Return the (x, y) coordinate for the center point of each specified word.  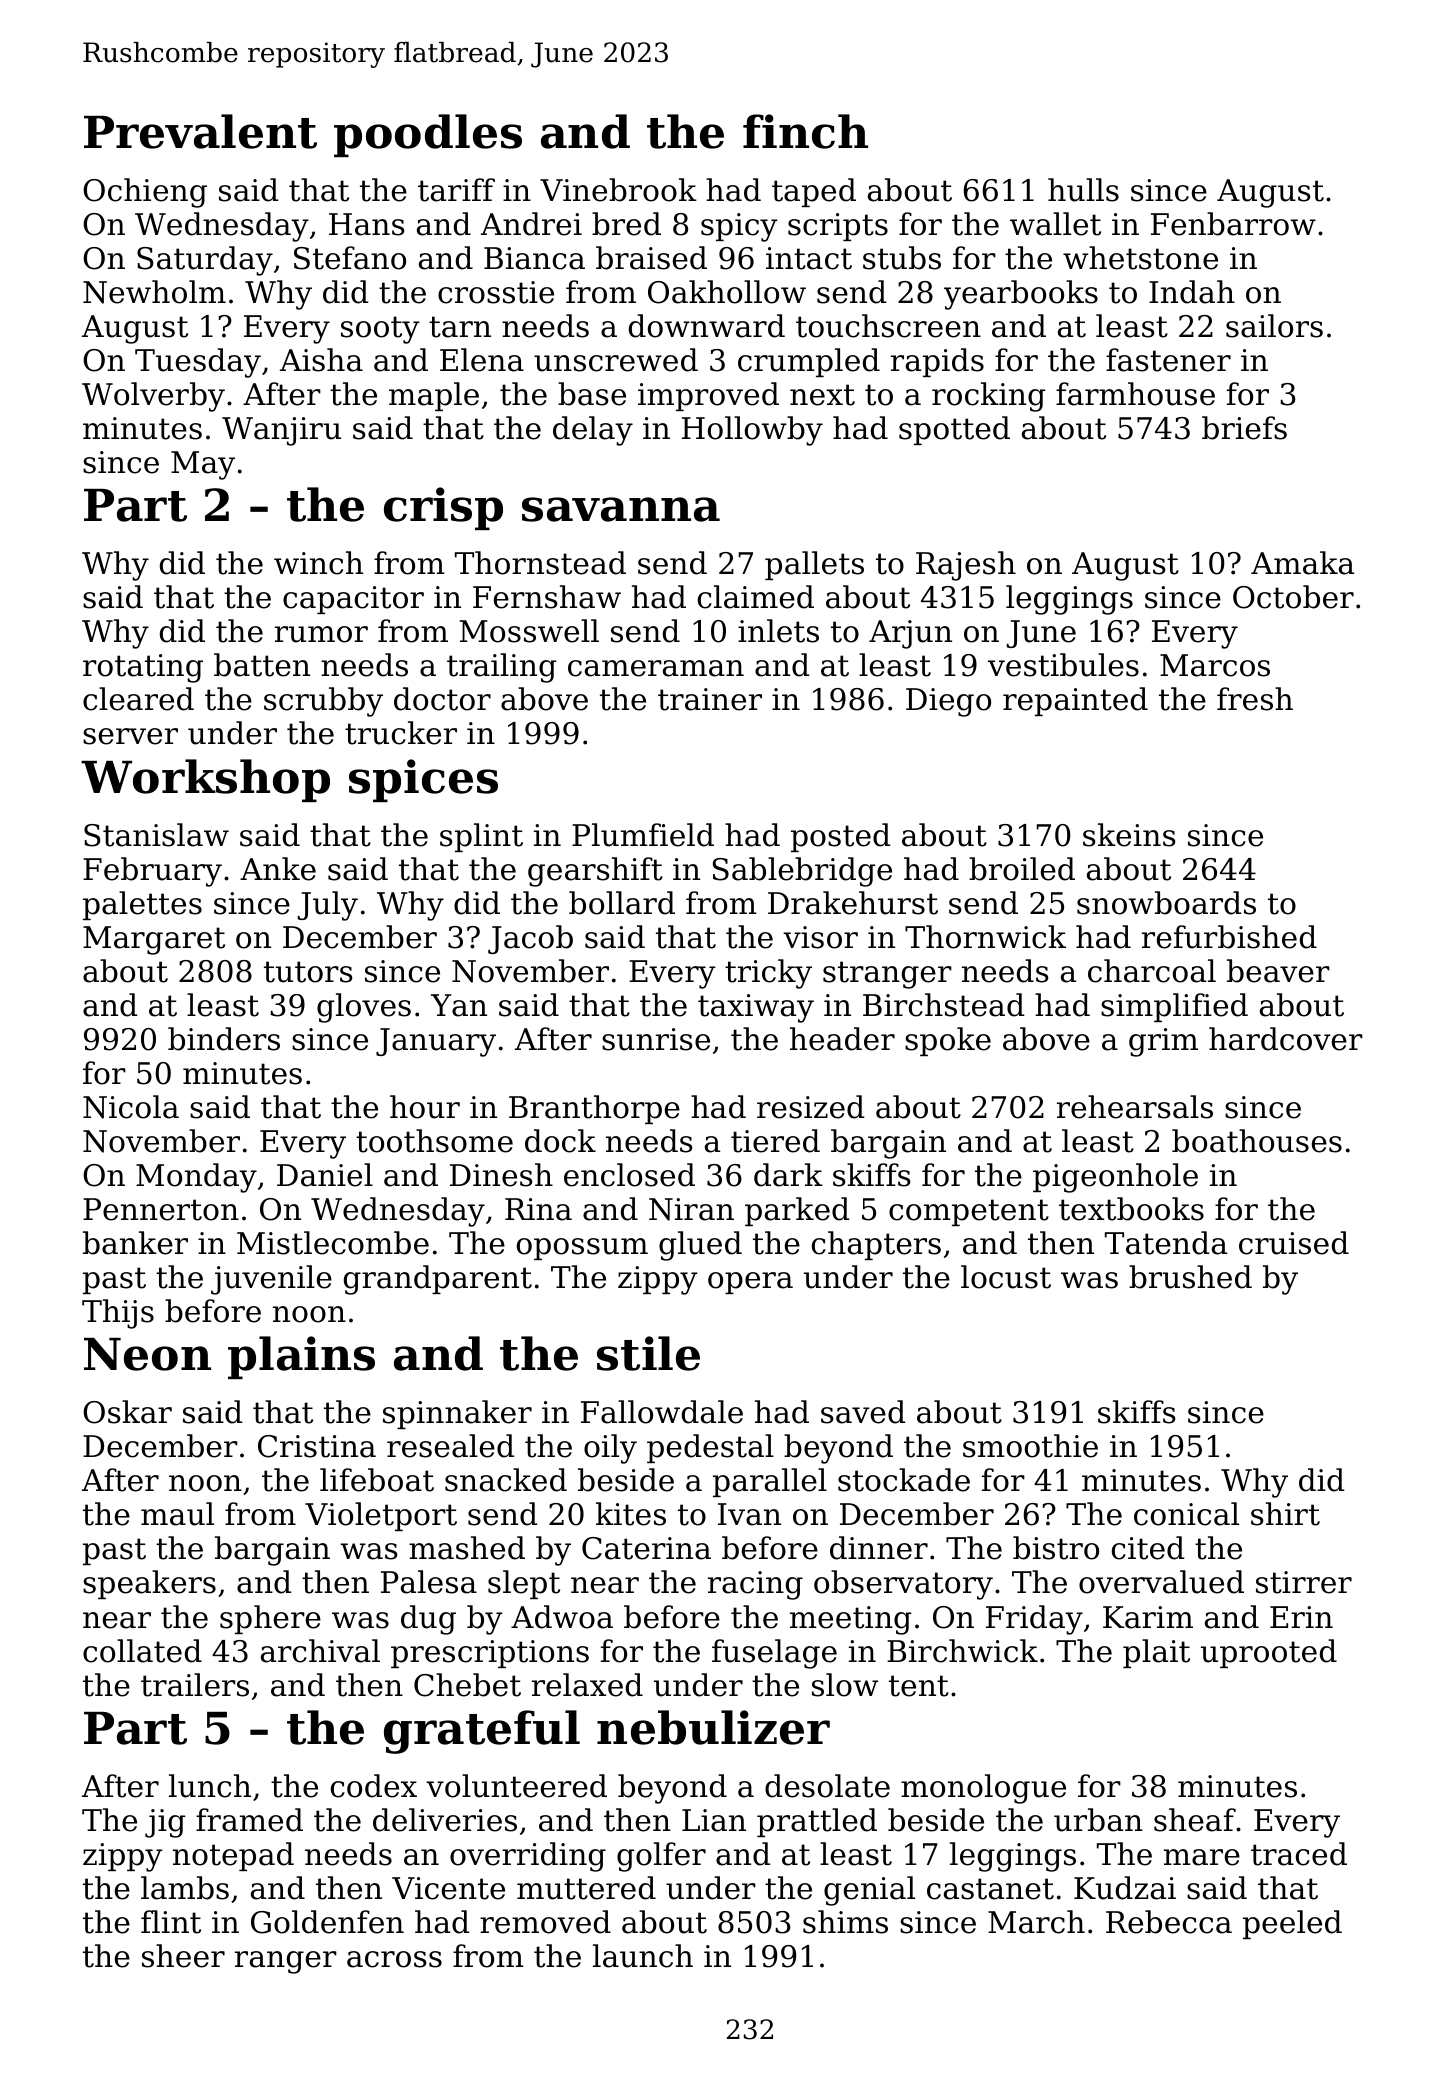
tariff (456, 190)
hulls (1083, 190)
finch (805, 131)
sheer (183, 1956)
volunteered (516, 1786)
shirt (1285, 1514)
